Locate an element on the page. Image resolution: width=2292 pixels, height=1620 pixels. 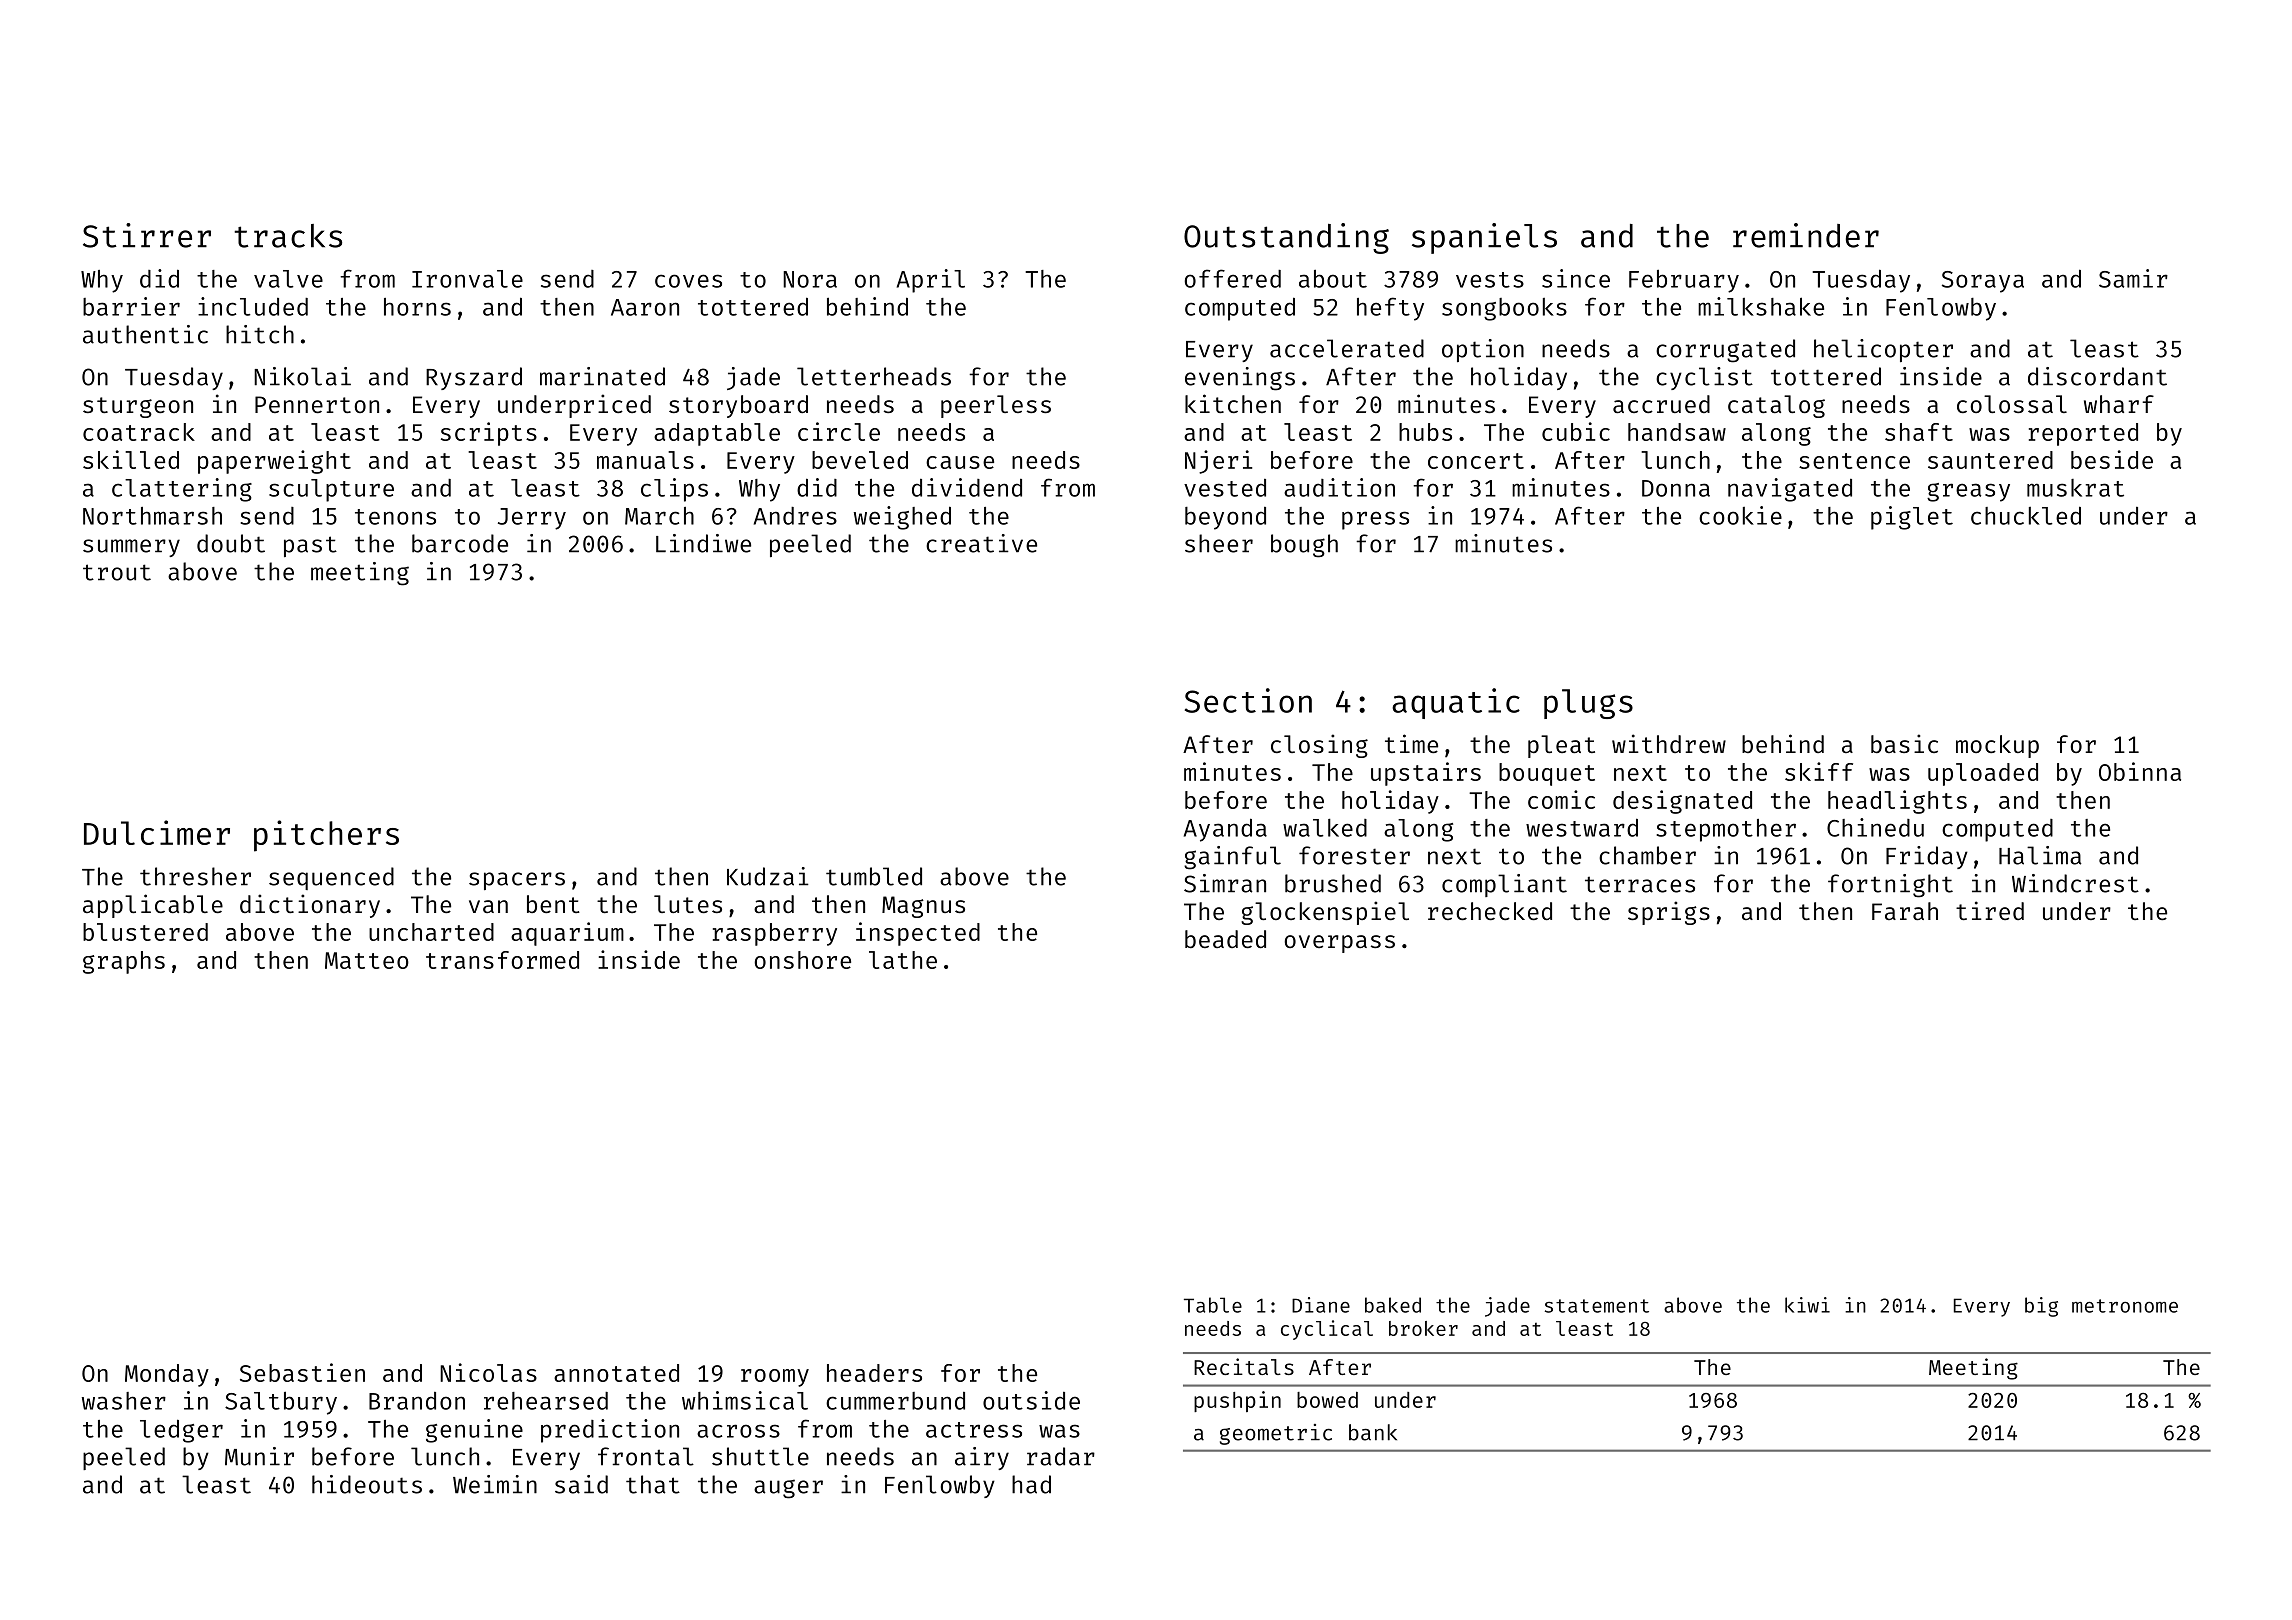
big is located at coordinates (2041, 1307).
